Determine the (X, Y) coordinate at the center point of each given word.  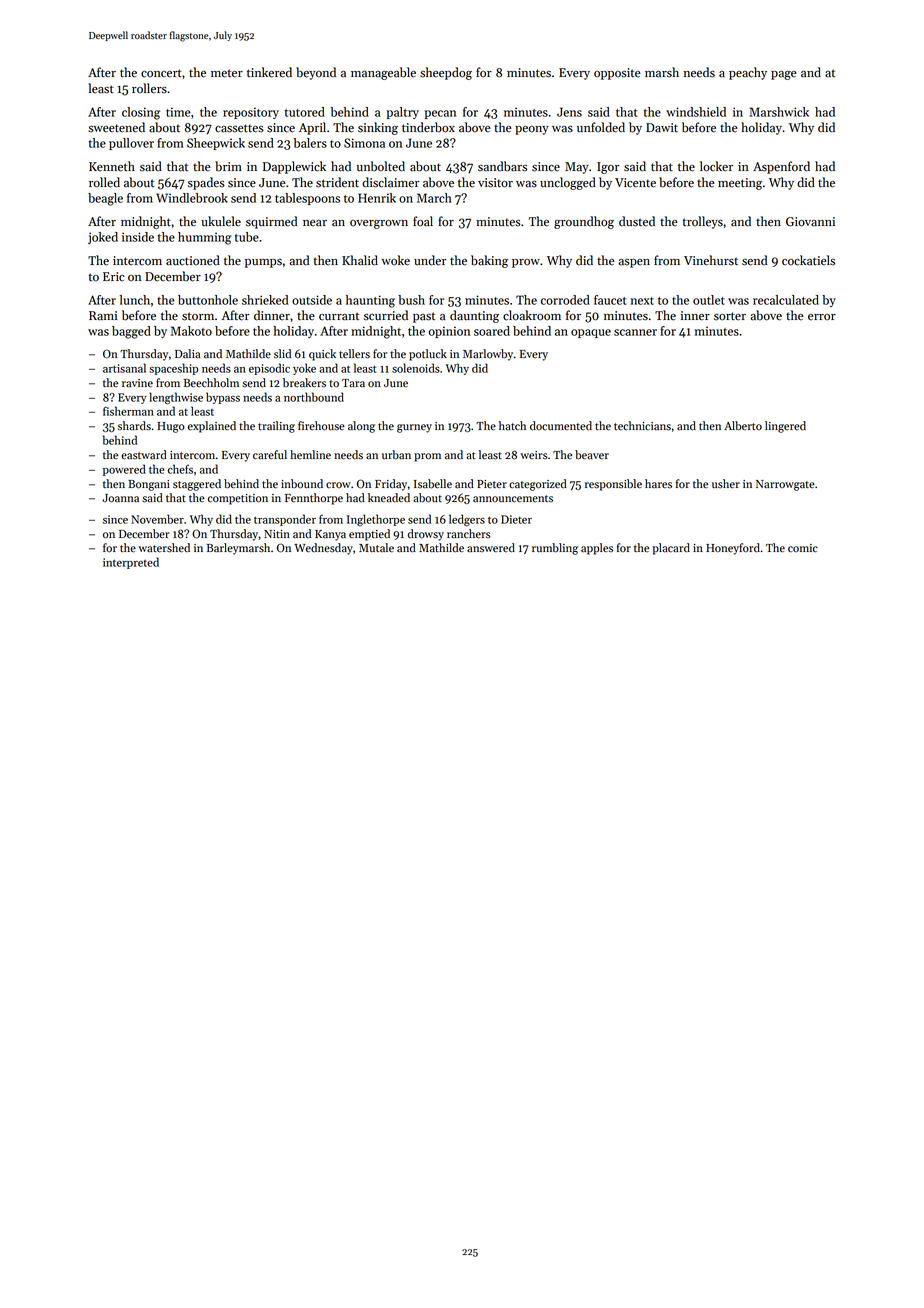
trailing (276, 427)
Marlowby (488, 355)
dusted (637, 221)
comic (803, 548)
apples (597, 549)
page (783, 75)
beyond (316, 73)
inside (138, 237)
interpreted (131, 563)
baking (489, 261)
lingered (785, 427)
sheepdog (446, 73)
